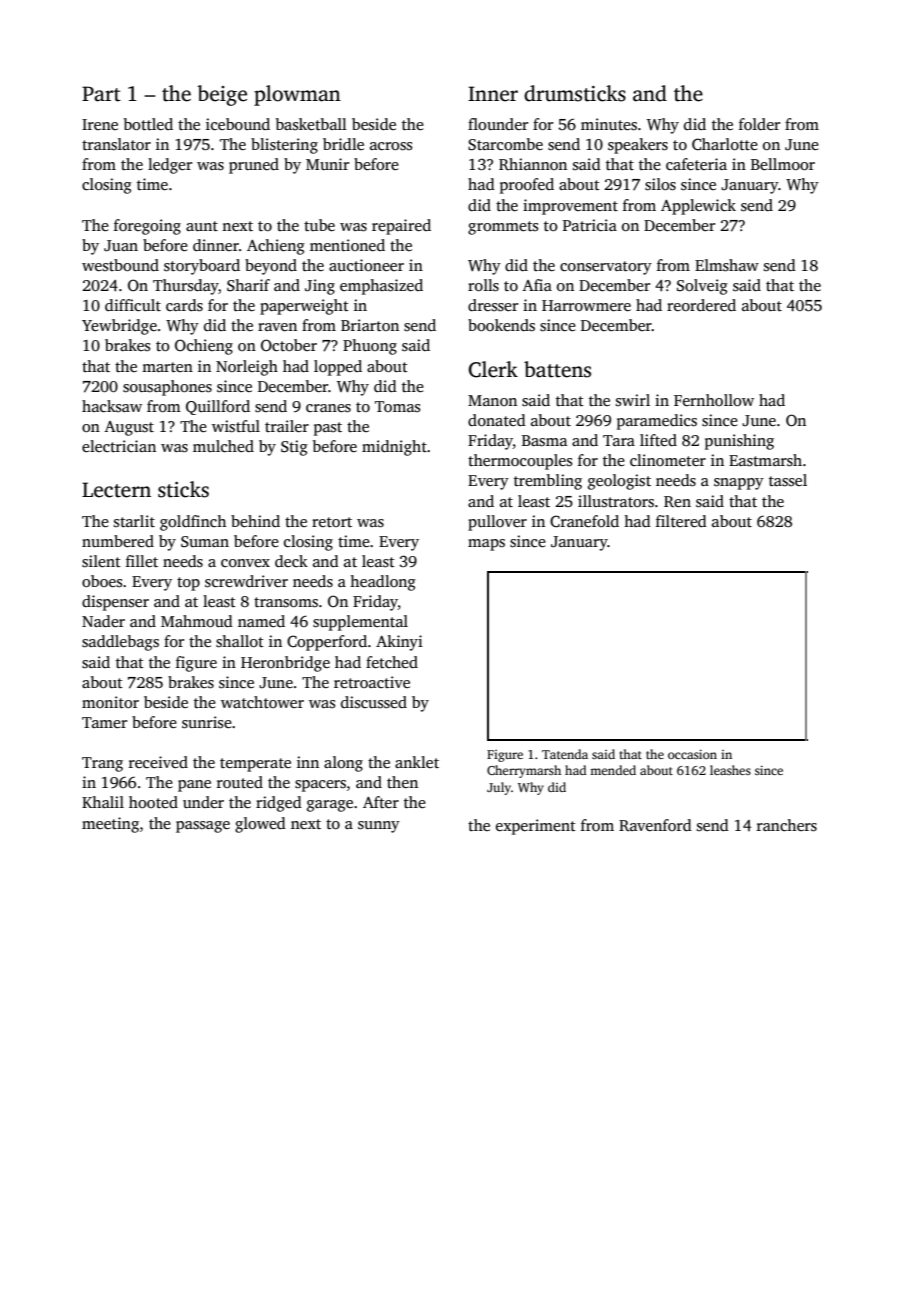  What do you see at coordinates (366, 265) in the screenshot?
I see `auctioneer` at bounding box center [366, 265].
